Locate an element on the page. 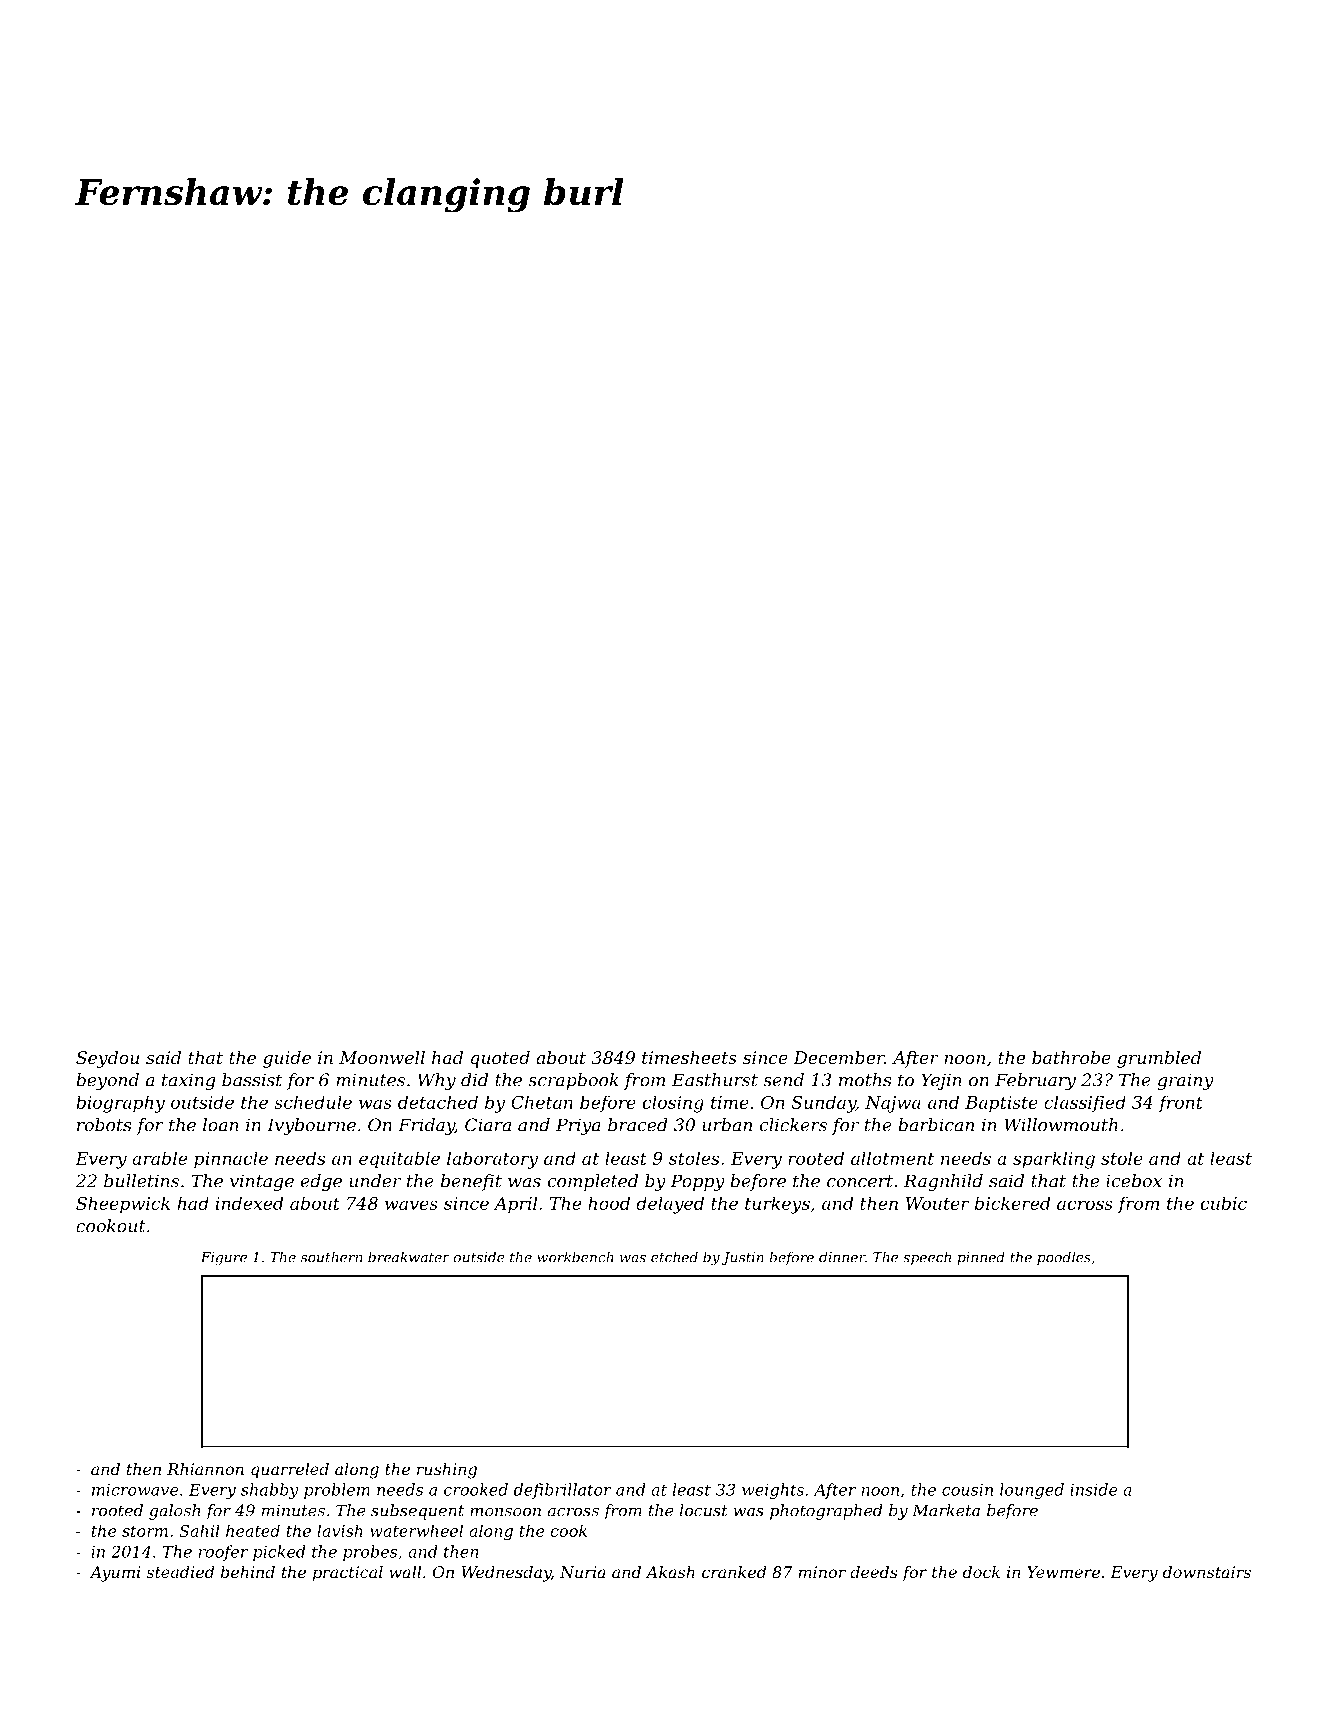 This page has height=1721, width=1330. indexed is located at coordinates (249, 1203).
